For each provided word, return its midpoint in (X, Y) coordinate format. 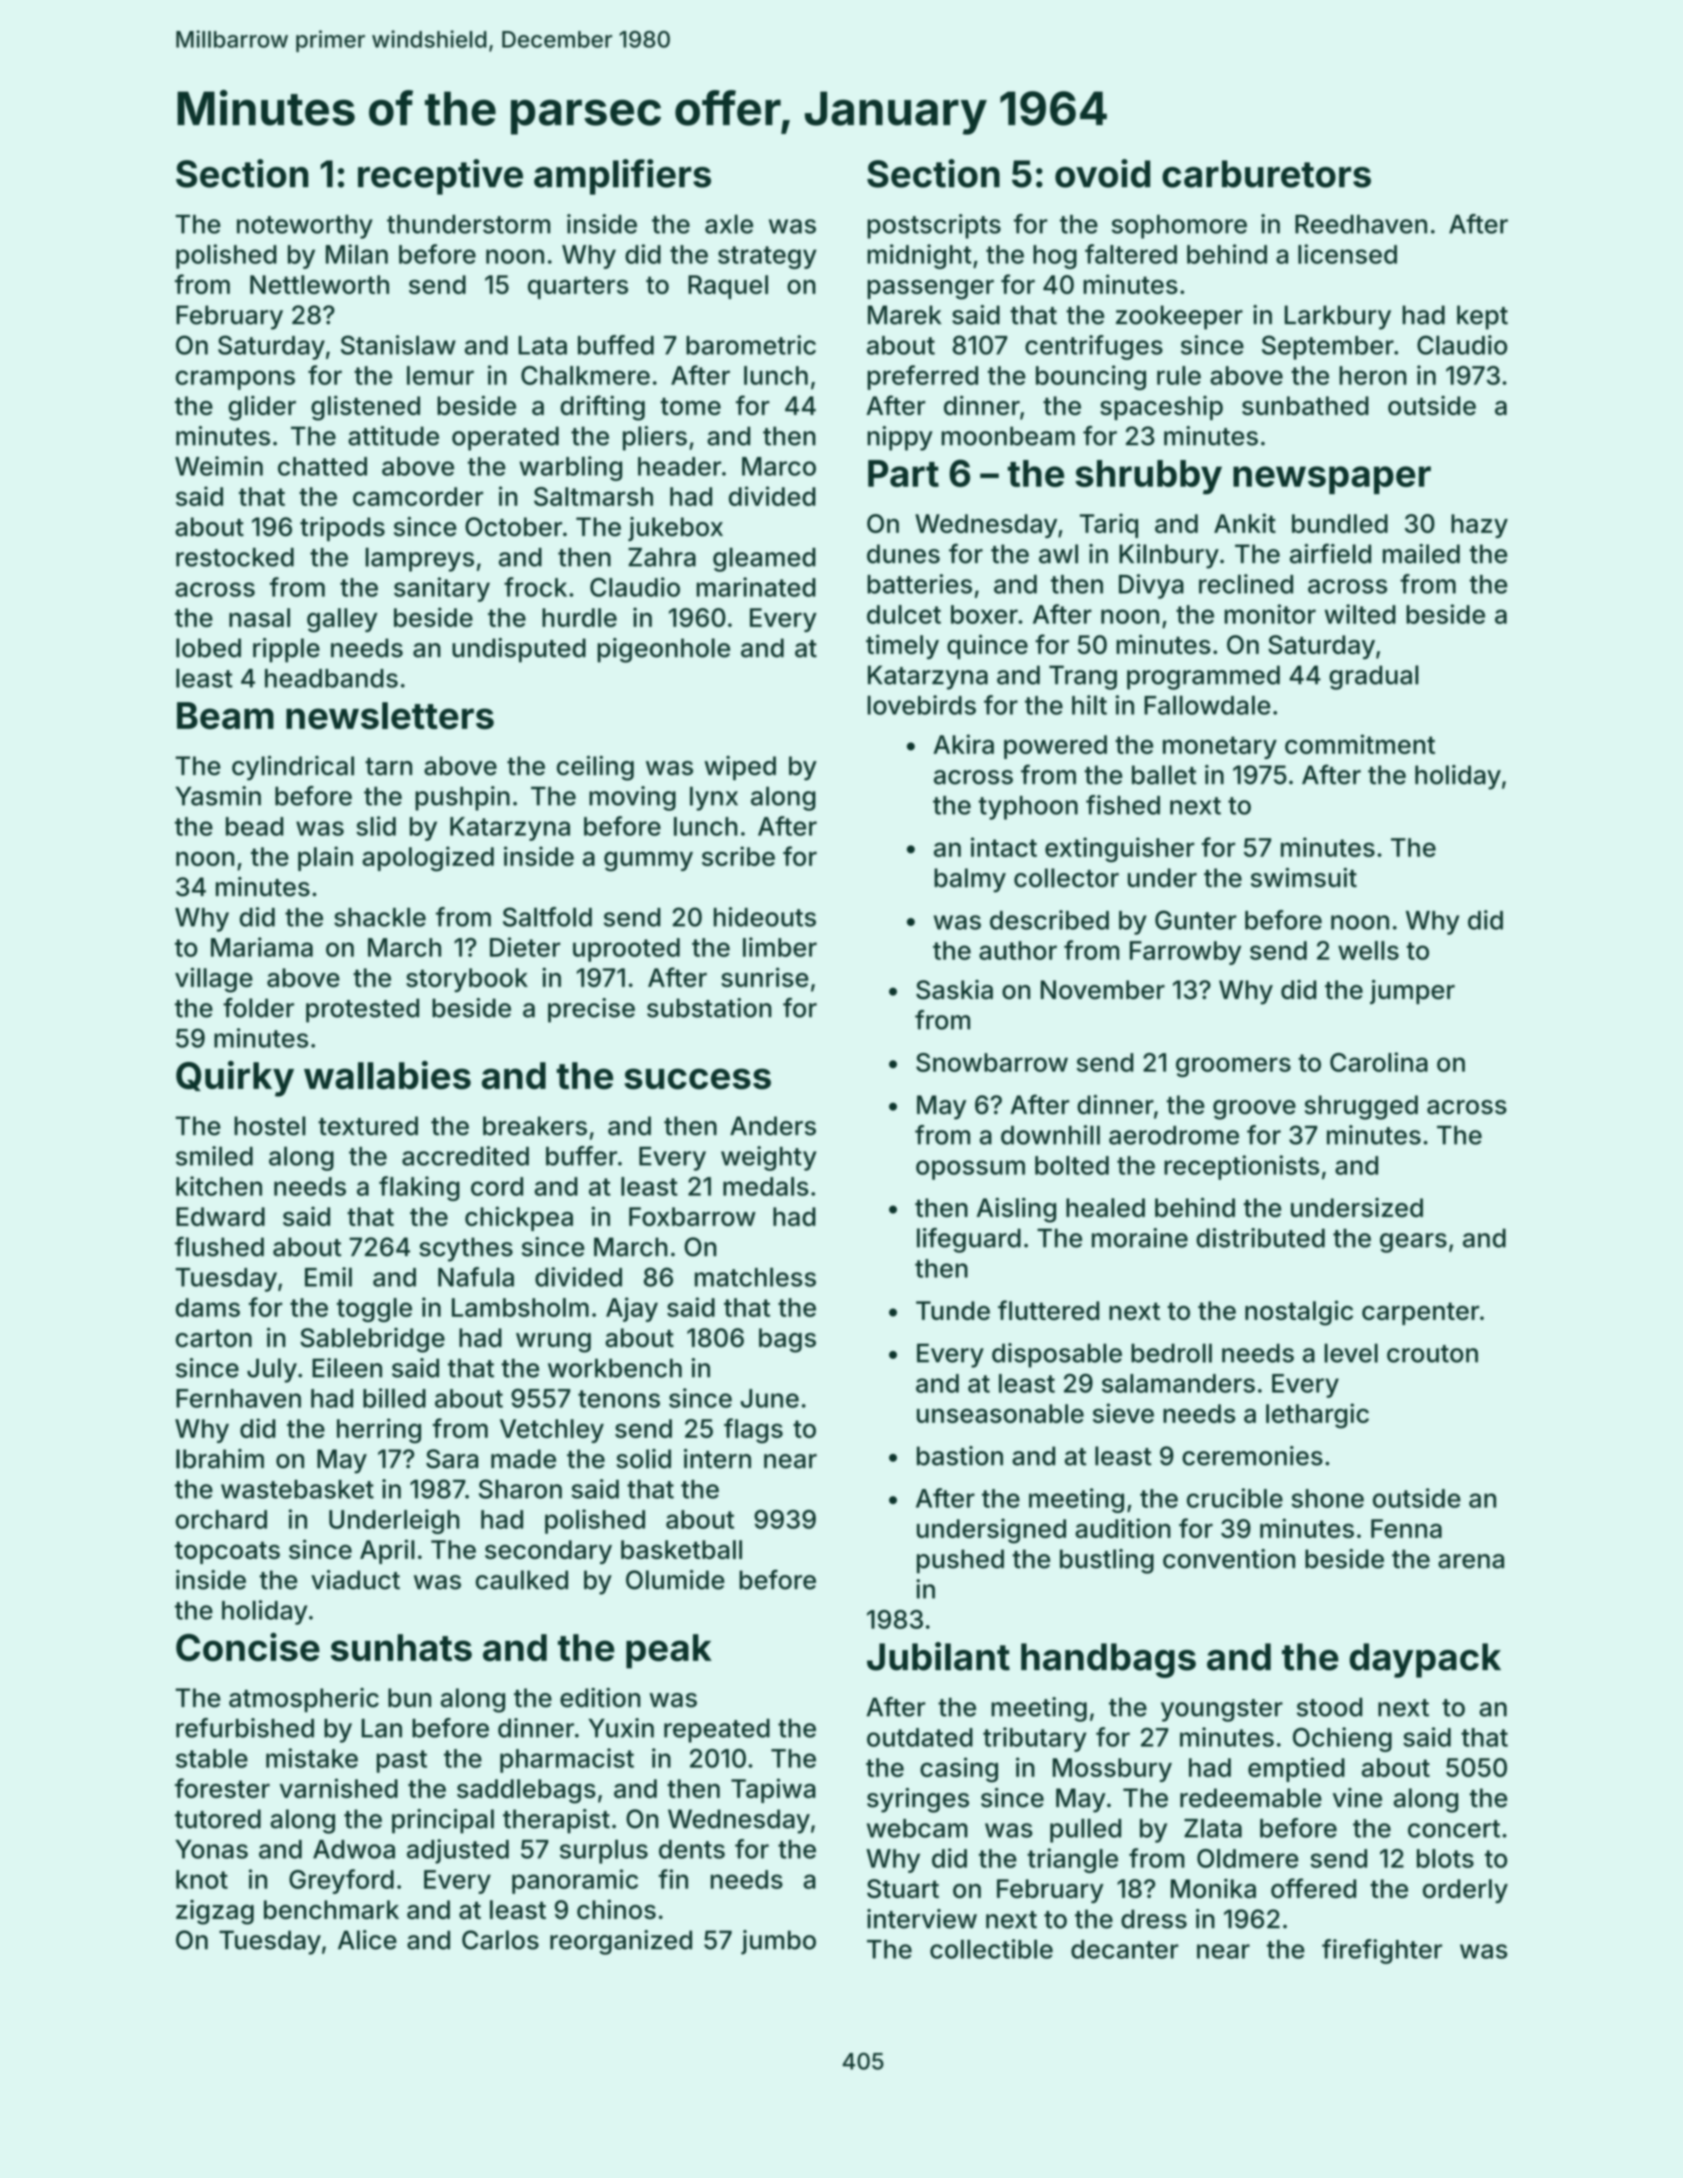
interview (922, 1919)
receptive (440, 177)
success (697, 1079)
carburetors (1266, 174)
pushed (960, 1561)
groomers (1233, 1067)
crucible (1235, 1498)
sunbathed (1305, 406)
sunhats (401, 1648)
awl (1058, 554)
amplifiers (622, 177)
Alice (367, 1940)
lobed (208, 648)
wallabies (387, 1075)
